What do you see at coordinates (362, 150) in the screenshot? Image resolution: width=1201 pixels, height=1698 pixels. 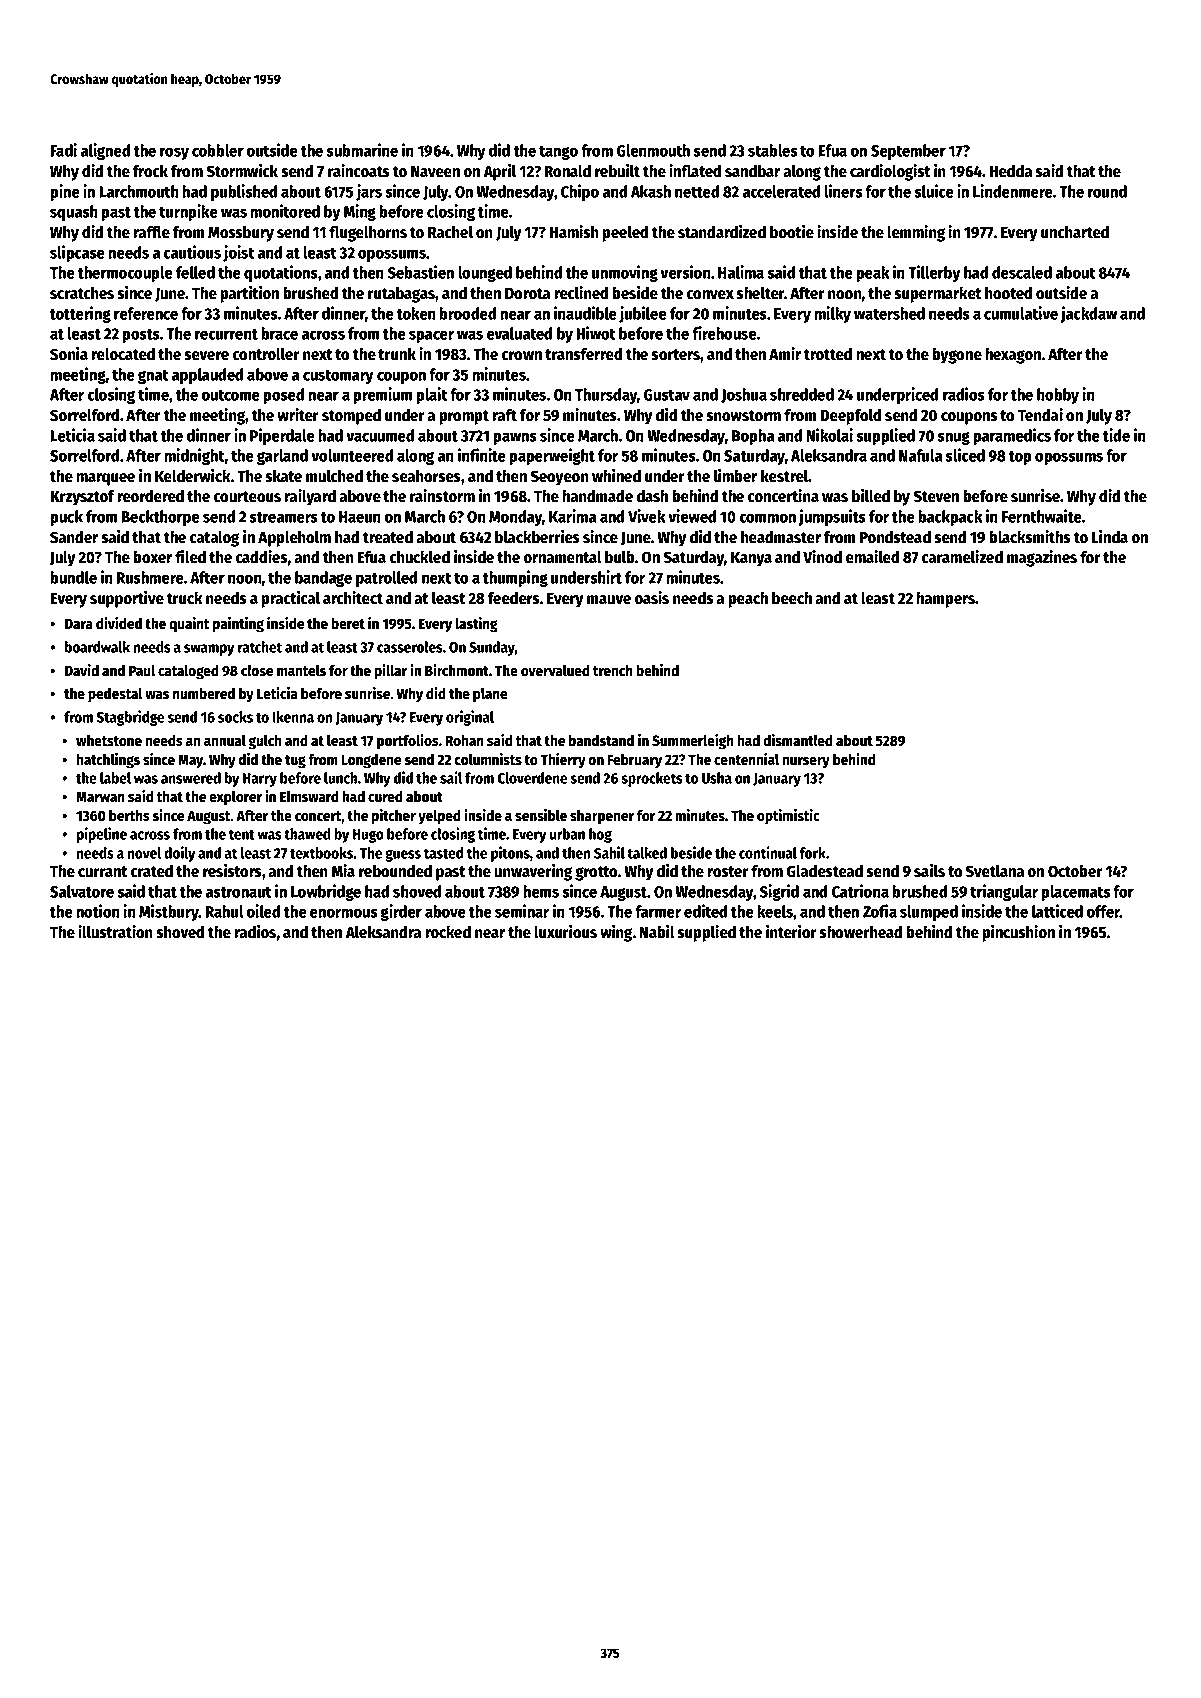 I see `submarine` at bounding box center [362, 150].
